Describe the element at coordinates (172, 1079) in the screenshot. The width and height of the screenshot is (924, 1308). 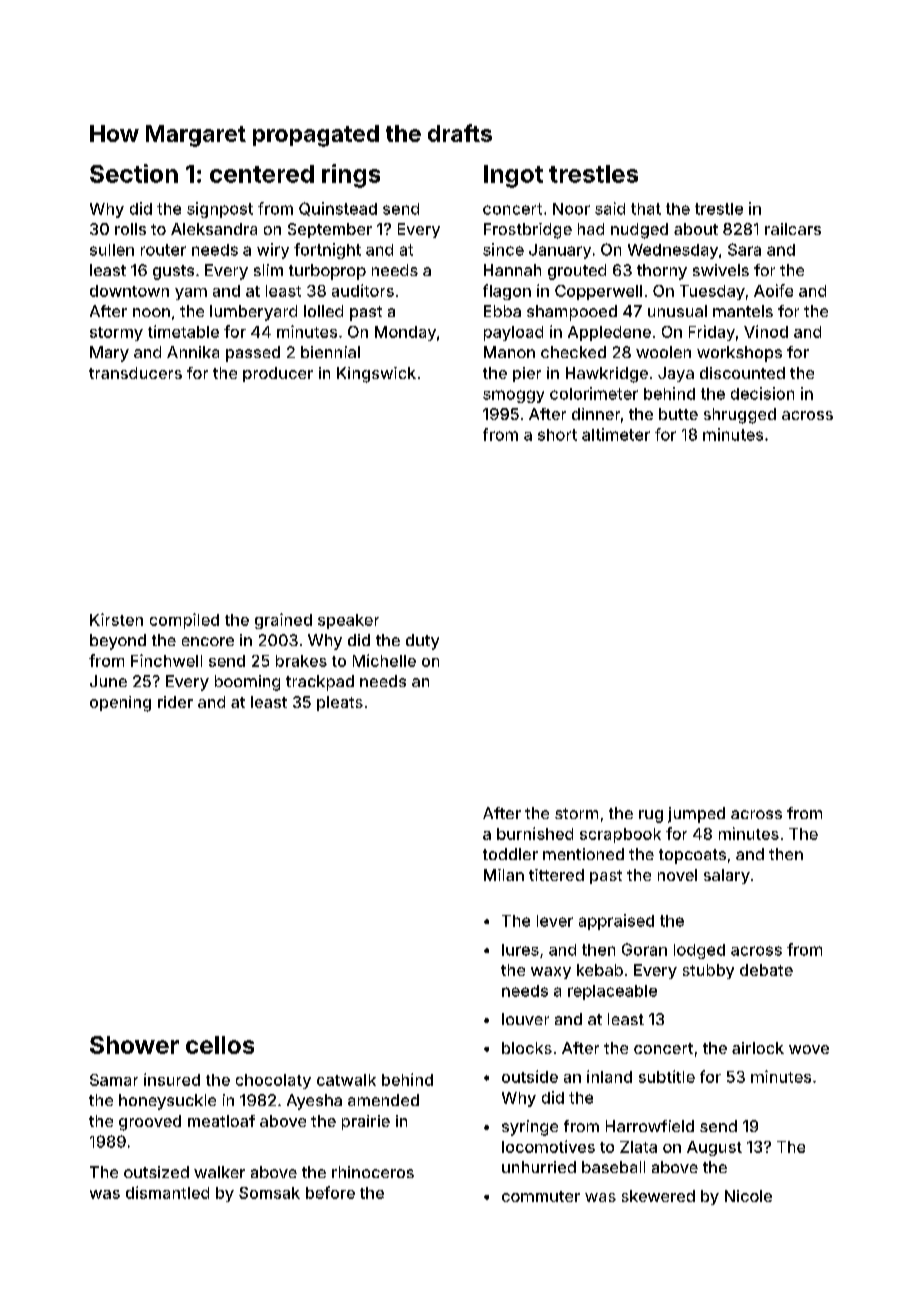
I see `insured` at that location.
